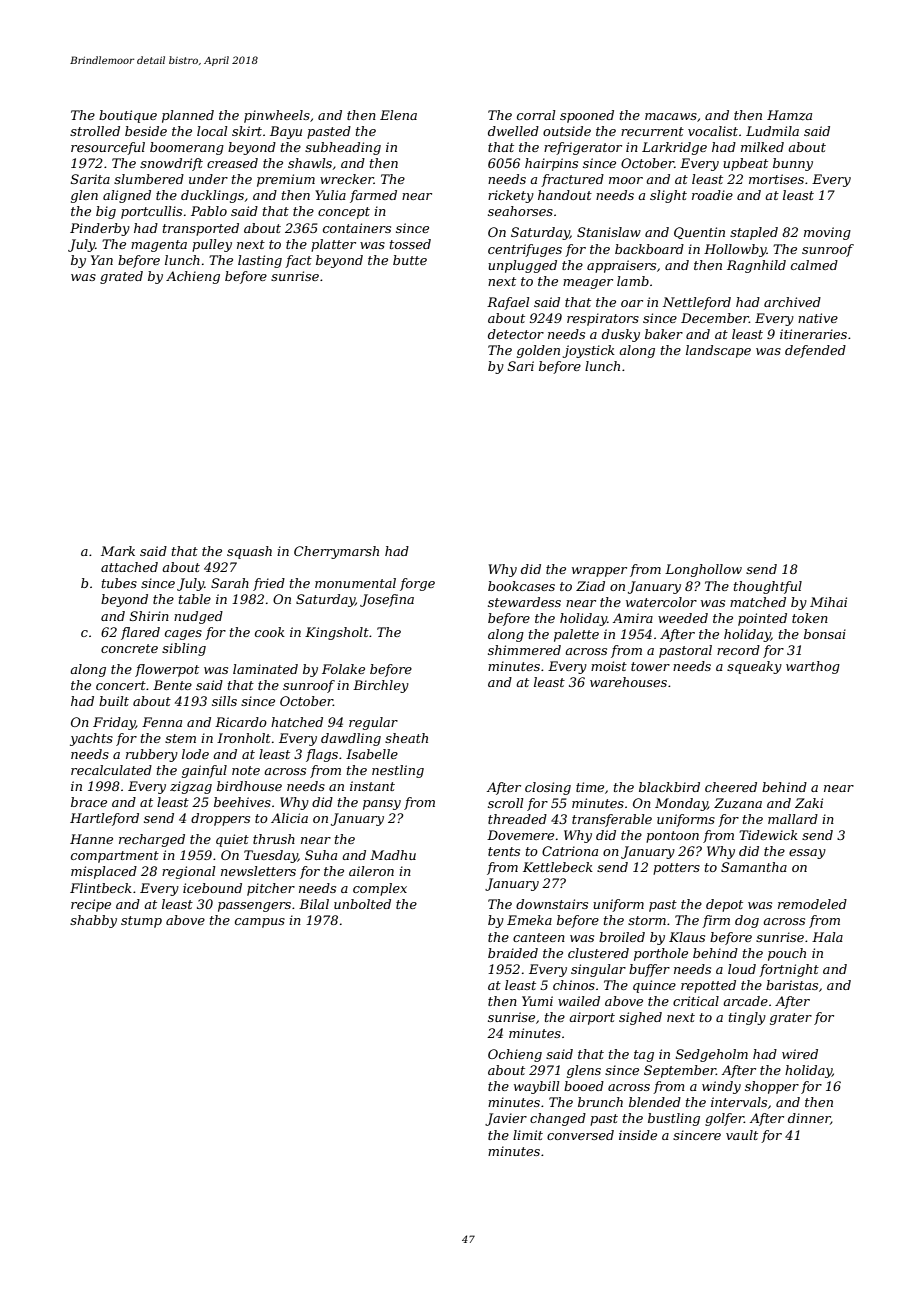 The image size is (924, 1314). I want to click on Ochieng, so click(515, 1055).
